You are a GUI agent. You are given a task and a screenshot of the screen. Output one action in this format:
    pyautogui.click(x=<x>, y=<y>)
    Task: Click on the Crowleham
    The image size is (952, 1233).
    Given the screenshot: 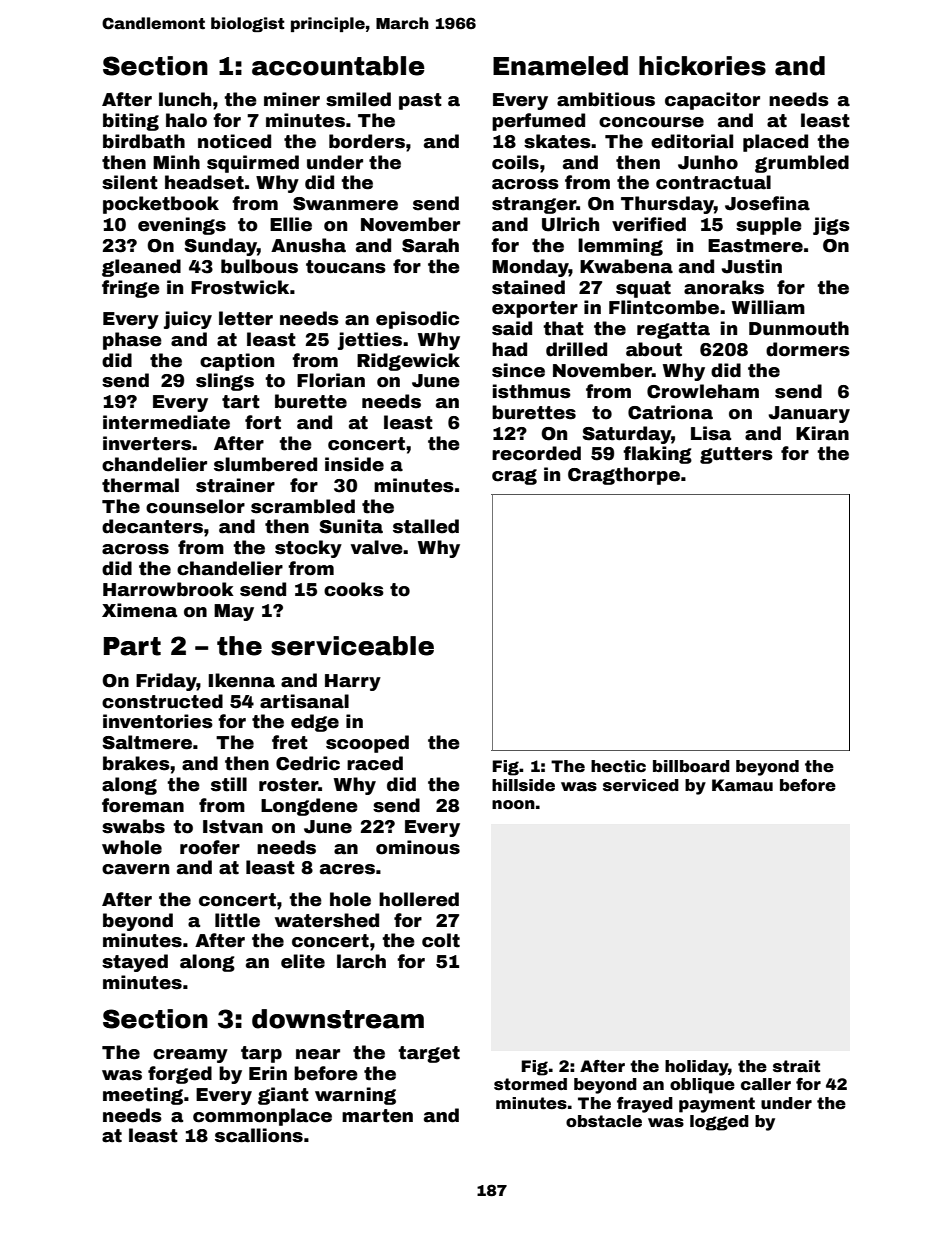 What is the action you would take?
    pyautogui.click(x=703, y=391)
